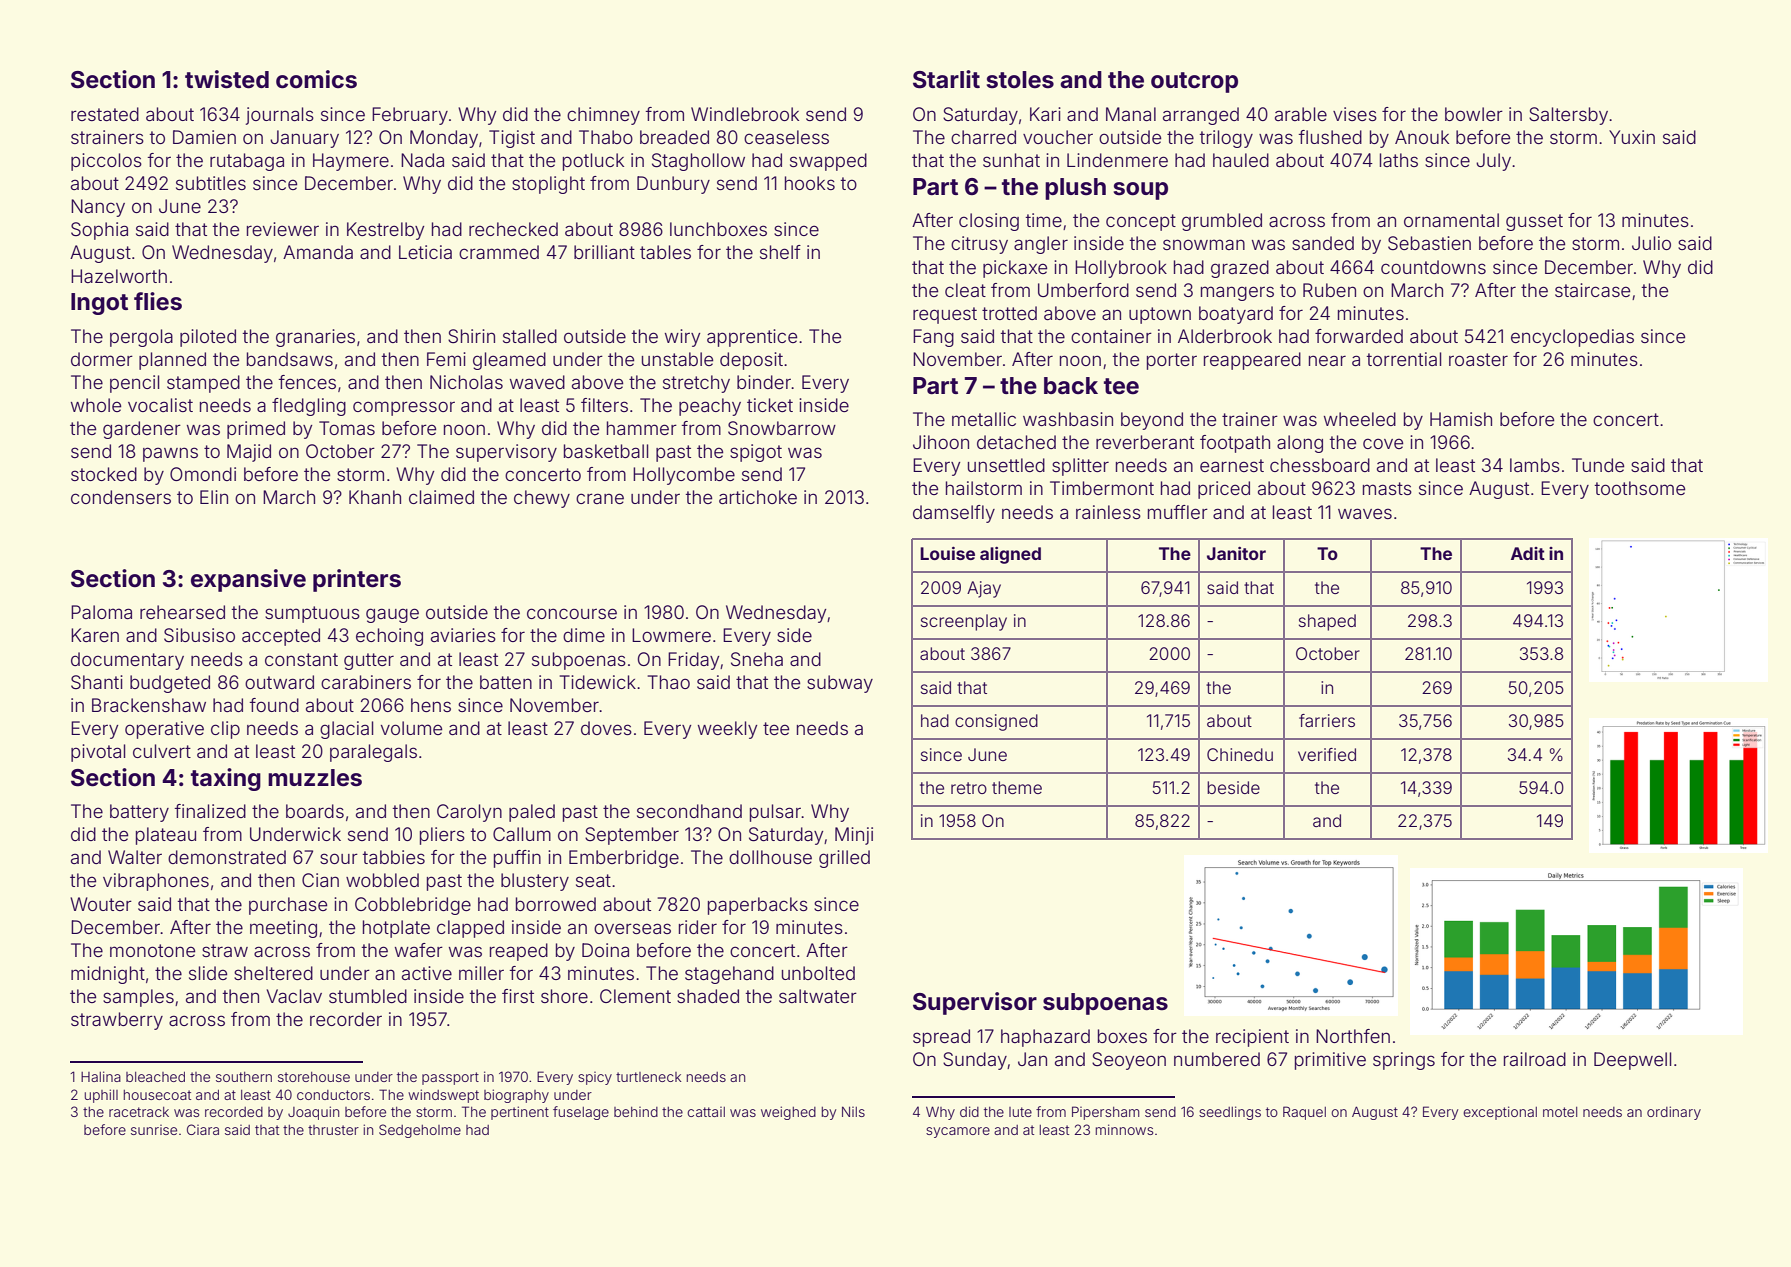  What do you see at coordinates (166, 836) in the screenshot?
I see `plateau` at bounding box center [166, 836].
